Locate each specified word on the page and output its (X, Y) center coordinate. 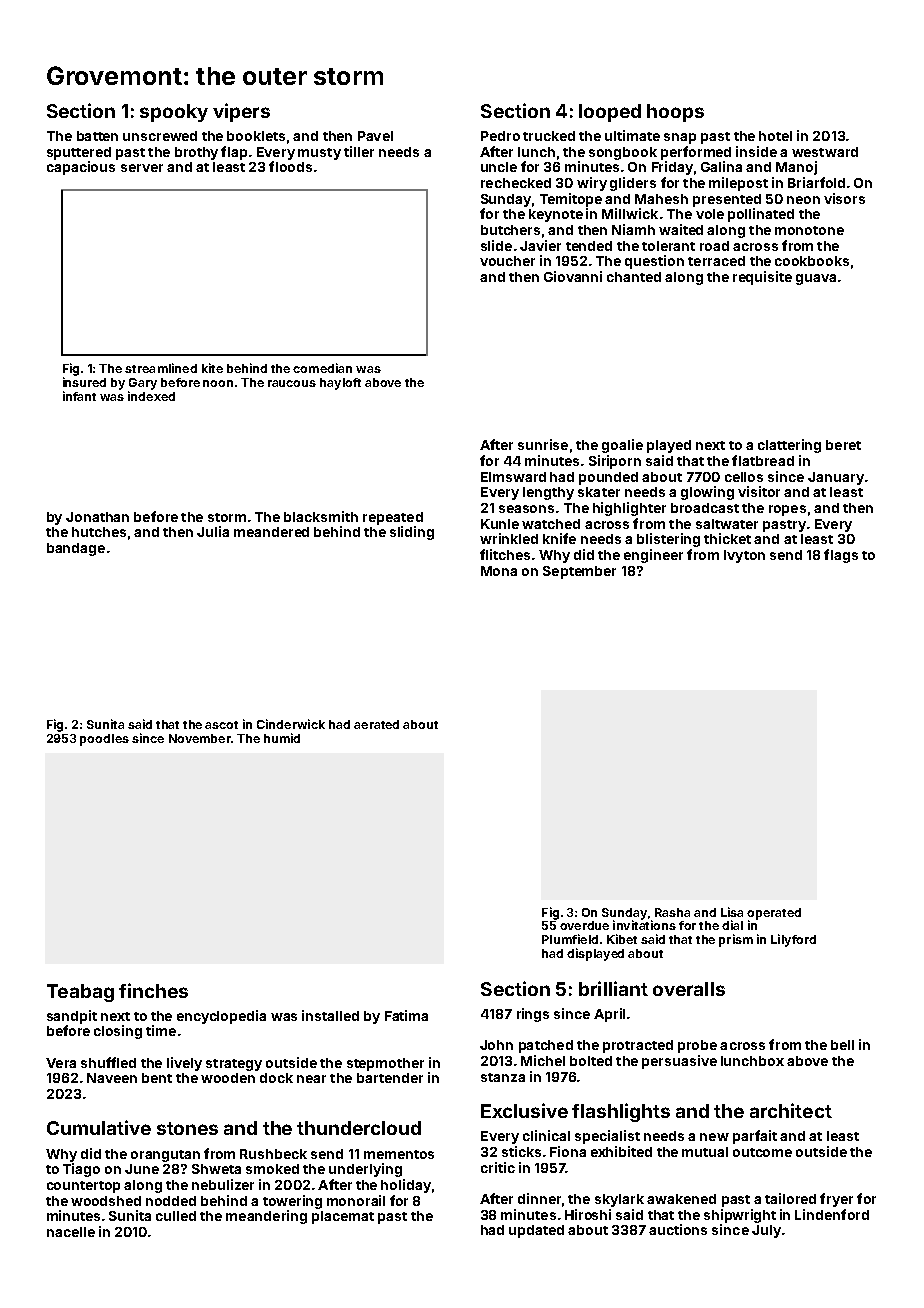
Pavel (375, 136)
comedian (322, 368)
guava (816, 279)
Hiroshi (588, 1214)
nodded (171, 1201)
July (766, 1231)
